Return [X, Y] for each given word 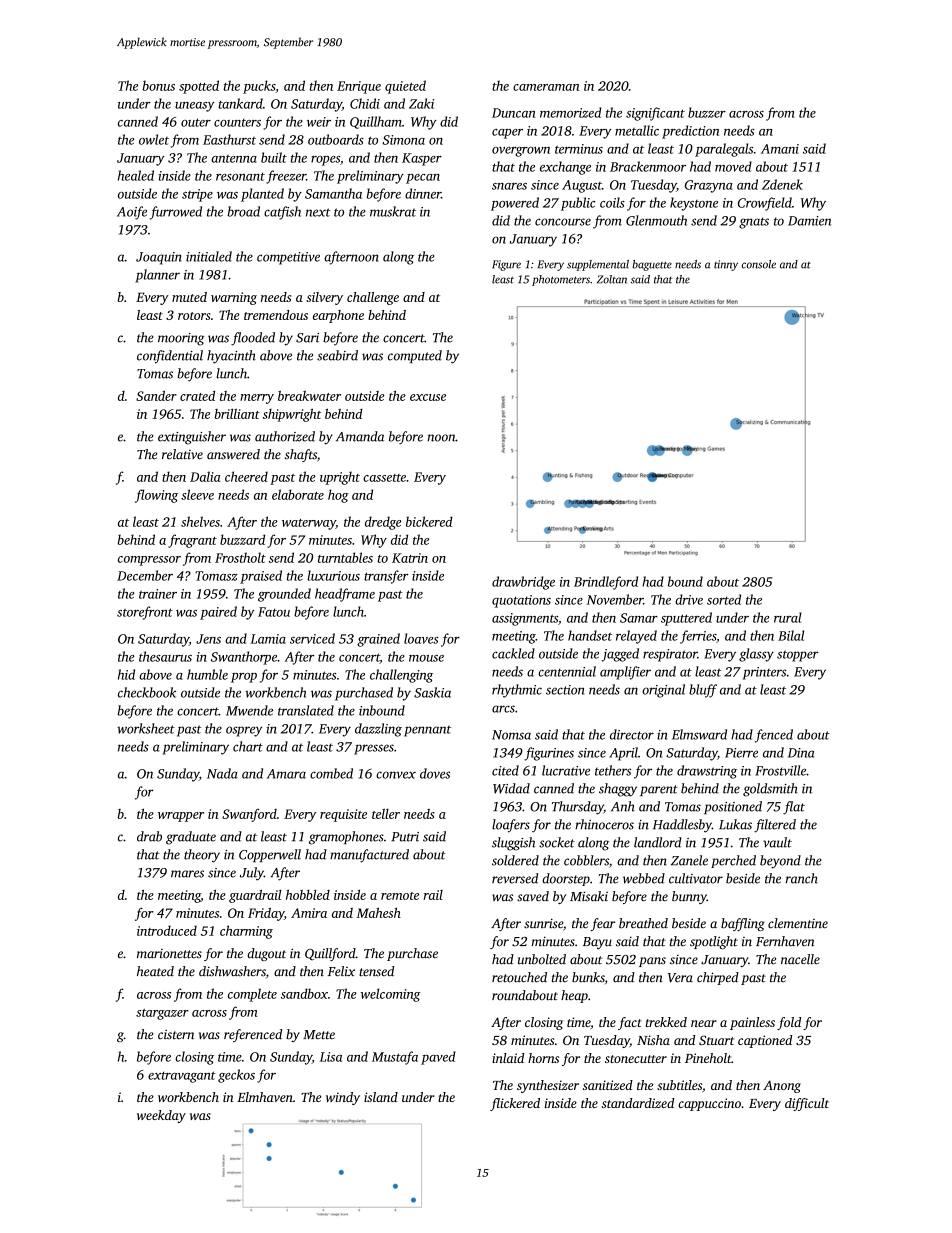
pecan [423, 179]
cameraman [546, 87]
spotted [199, 87]
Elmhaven [265, 1097]
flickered [515, 1104]
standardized [638, 1103]
